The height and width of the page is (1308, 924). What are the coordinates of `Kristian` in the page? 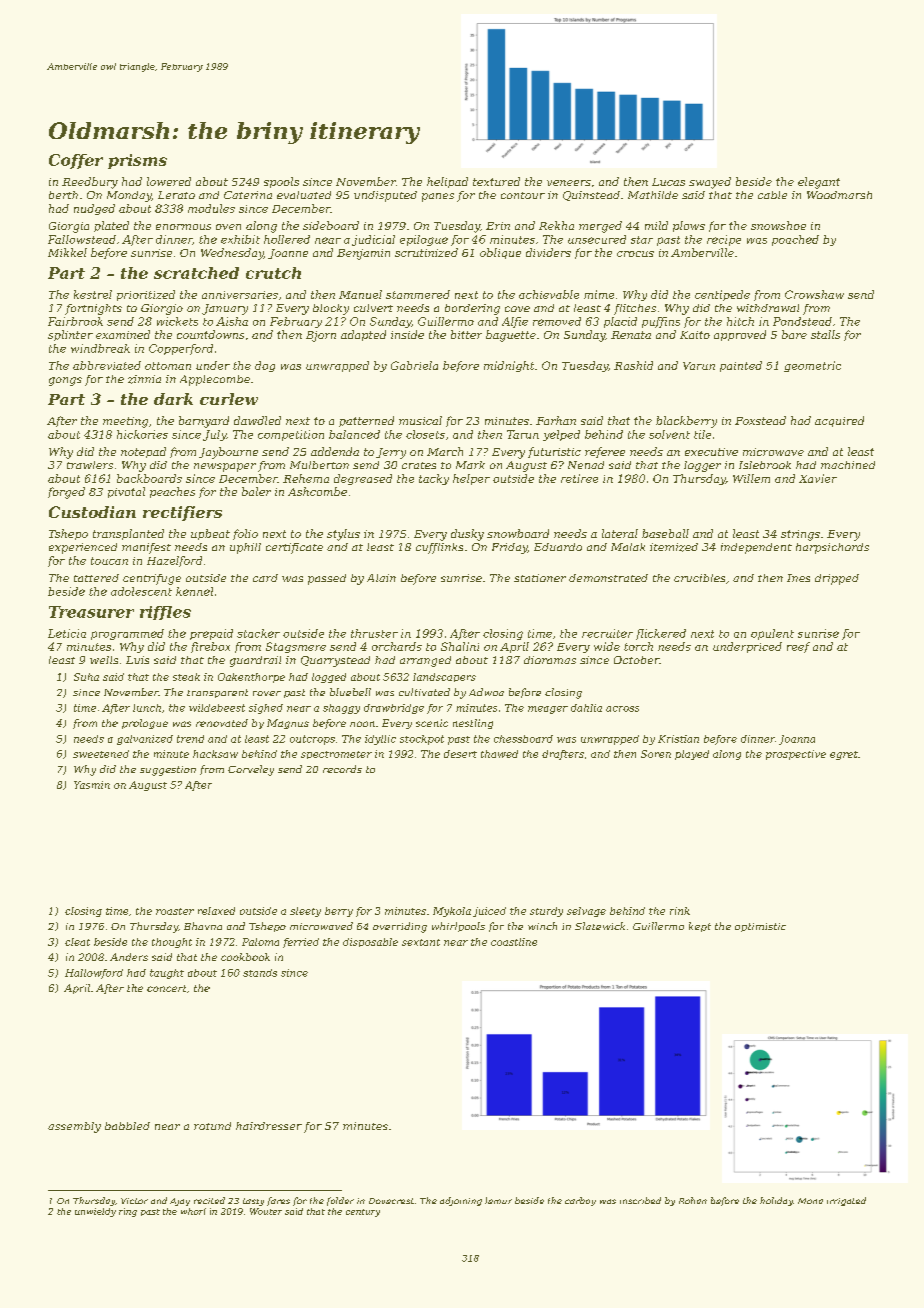 It's located at (678, 739).
